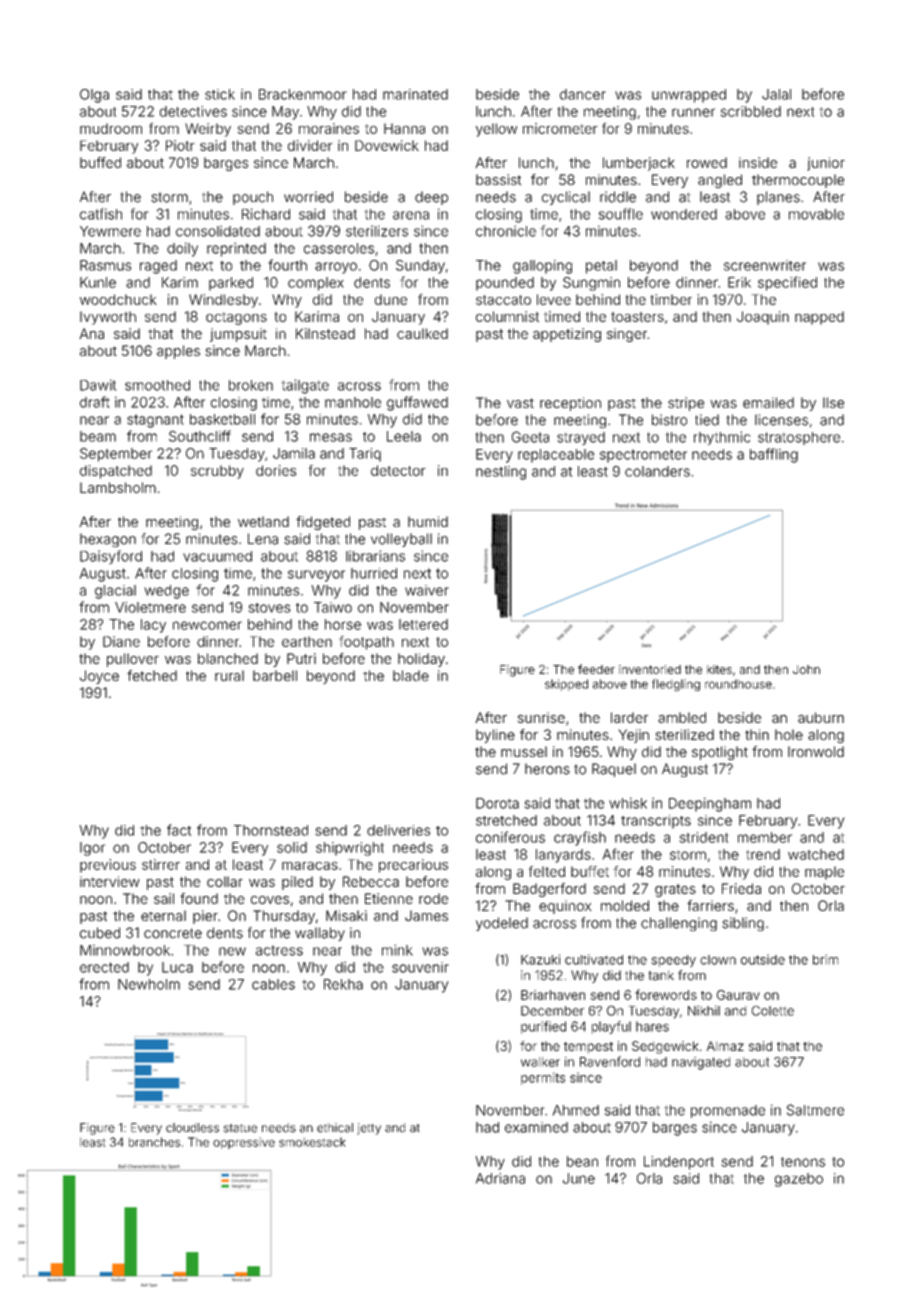 This screenshot has height=1308, width=924. I want to click on marinated, so click(415, 94).
